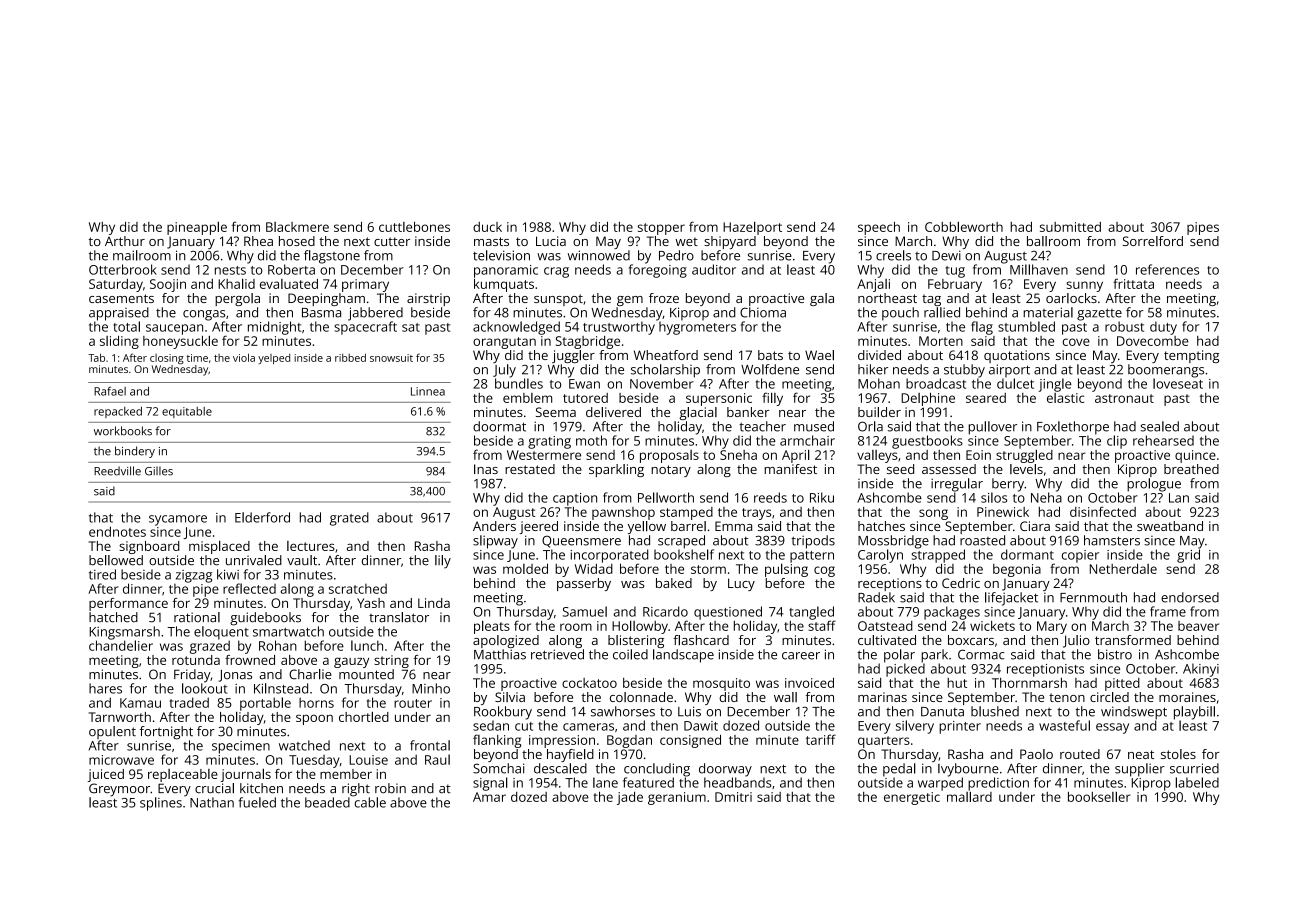  I want to click on reeds, so click(770, 497).
